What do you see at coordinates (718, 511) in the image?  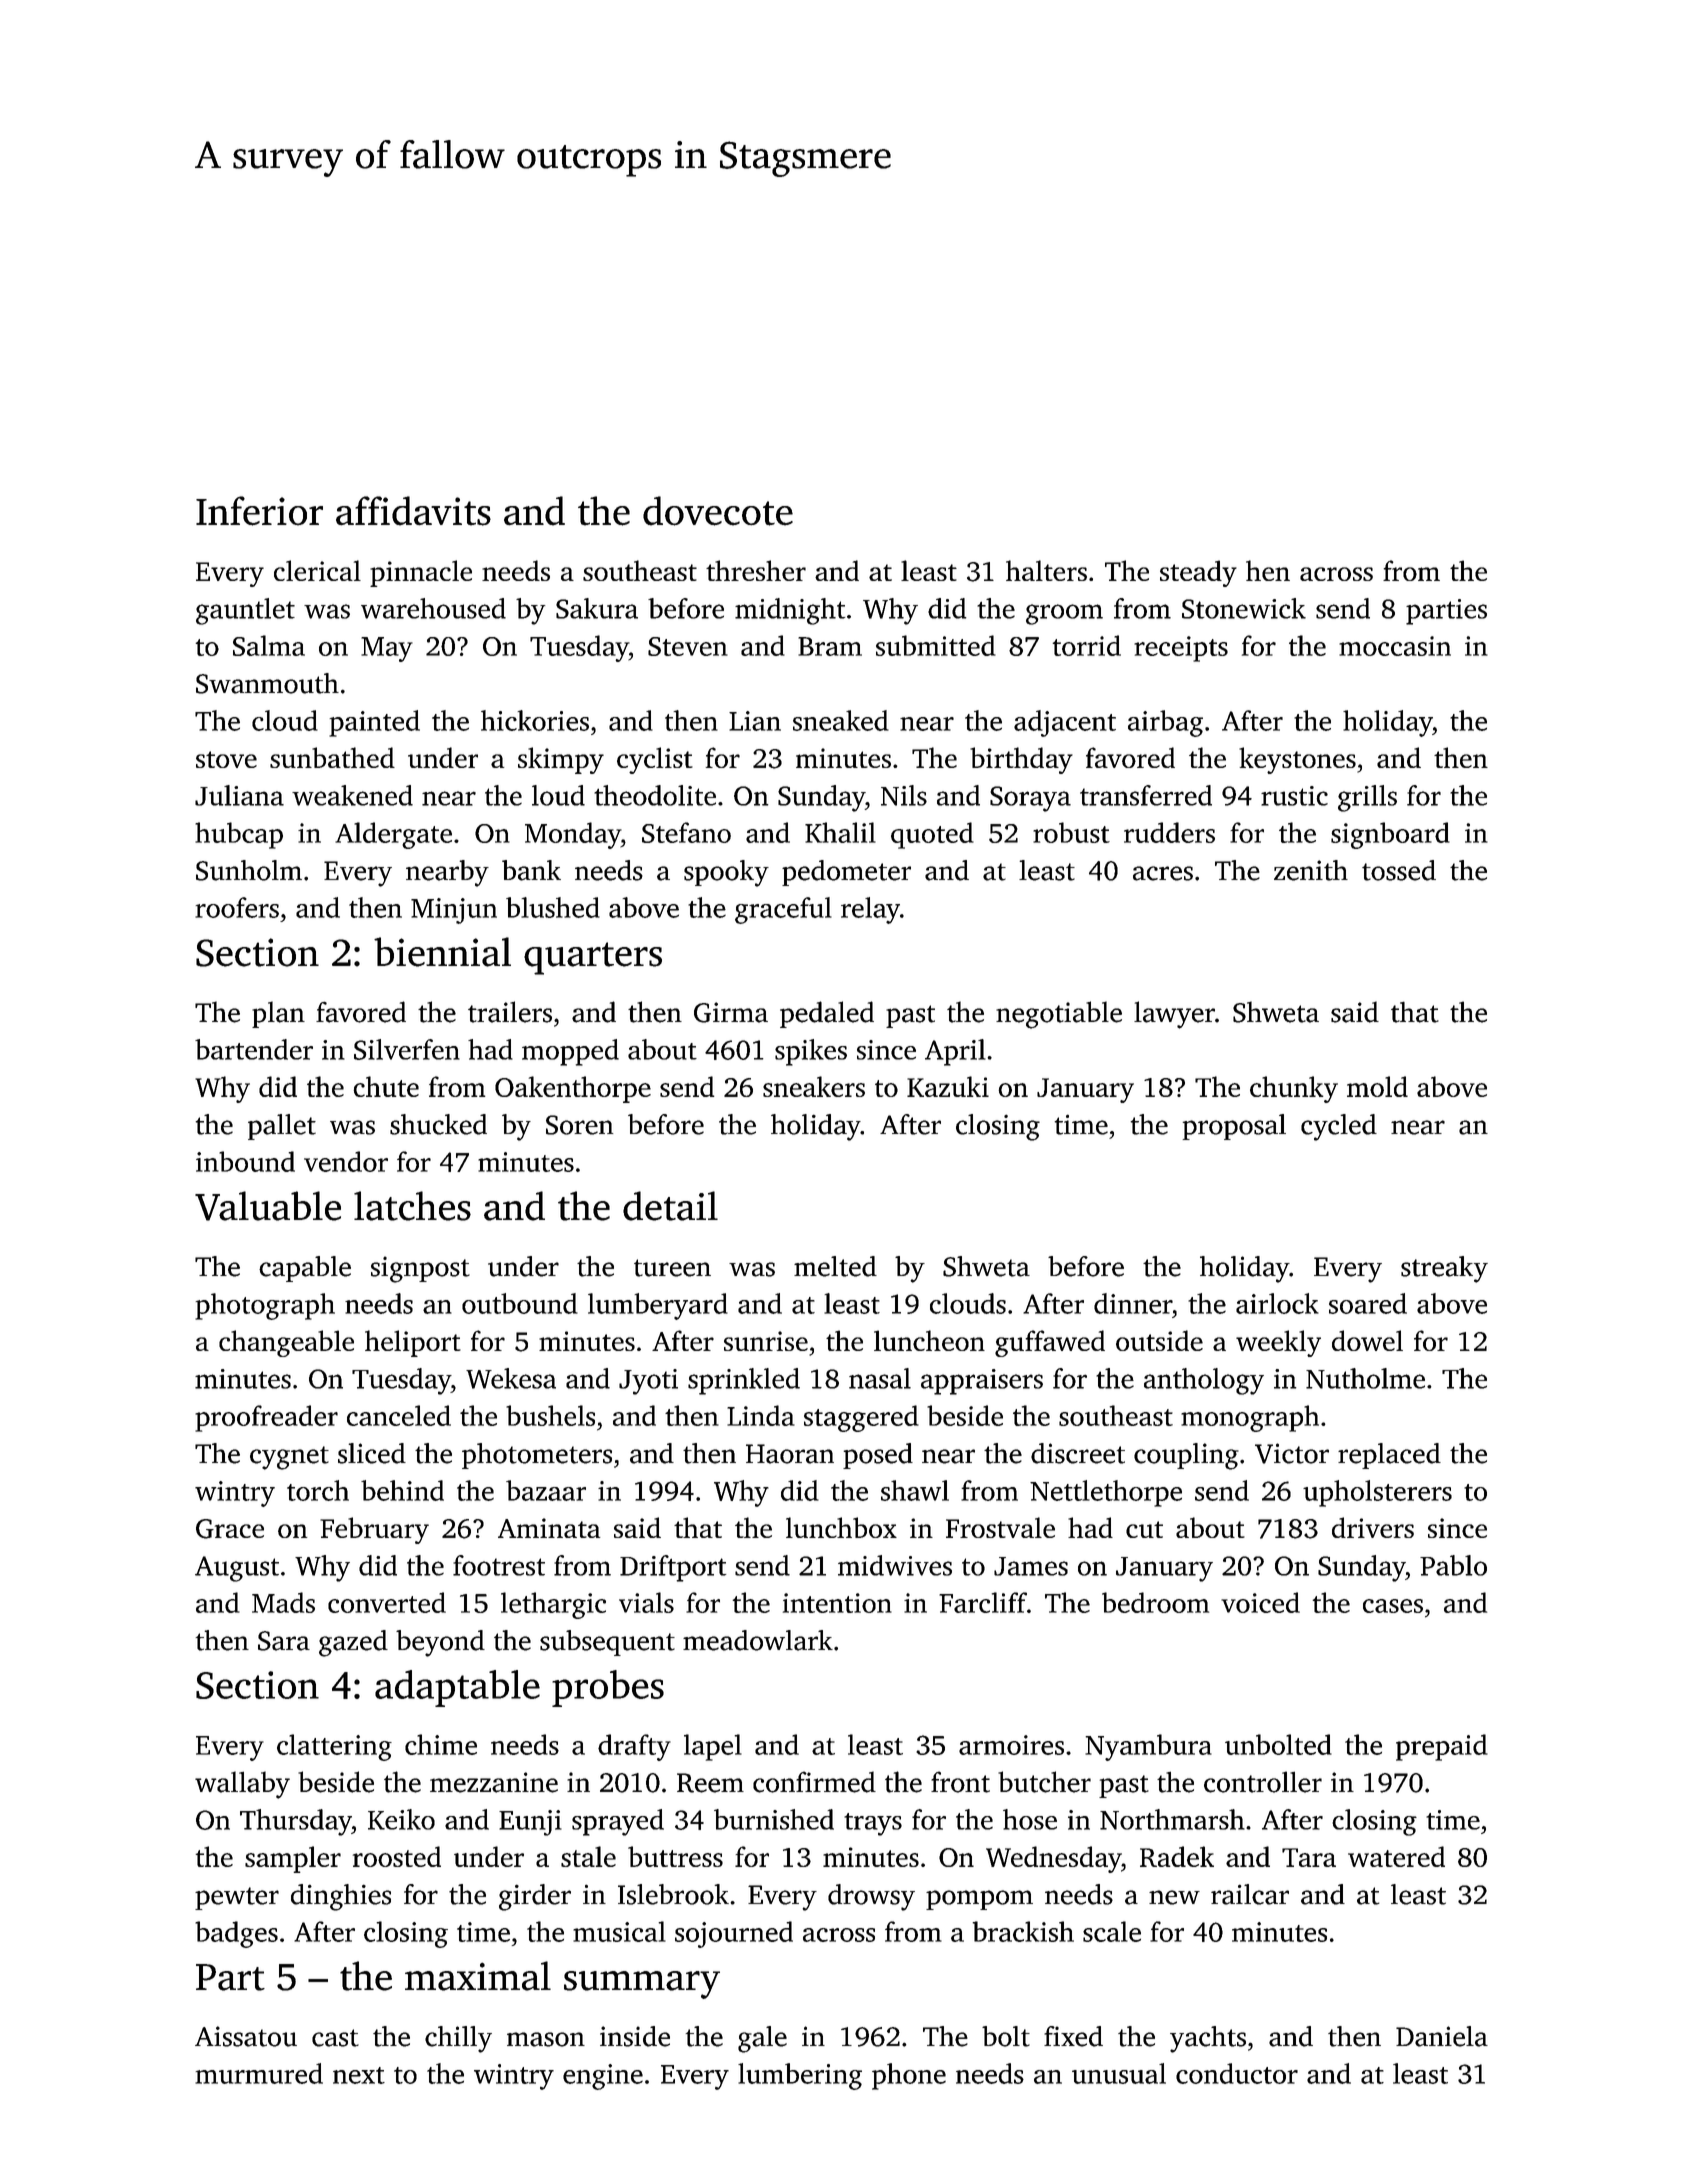 I see `dovecote` at bounding box center [718, 511].
